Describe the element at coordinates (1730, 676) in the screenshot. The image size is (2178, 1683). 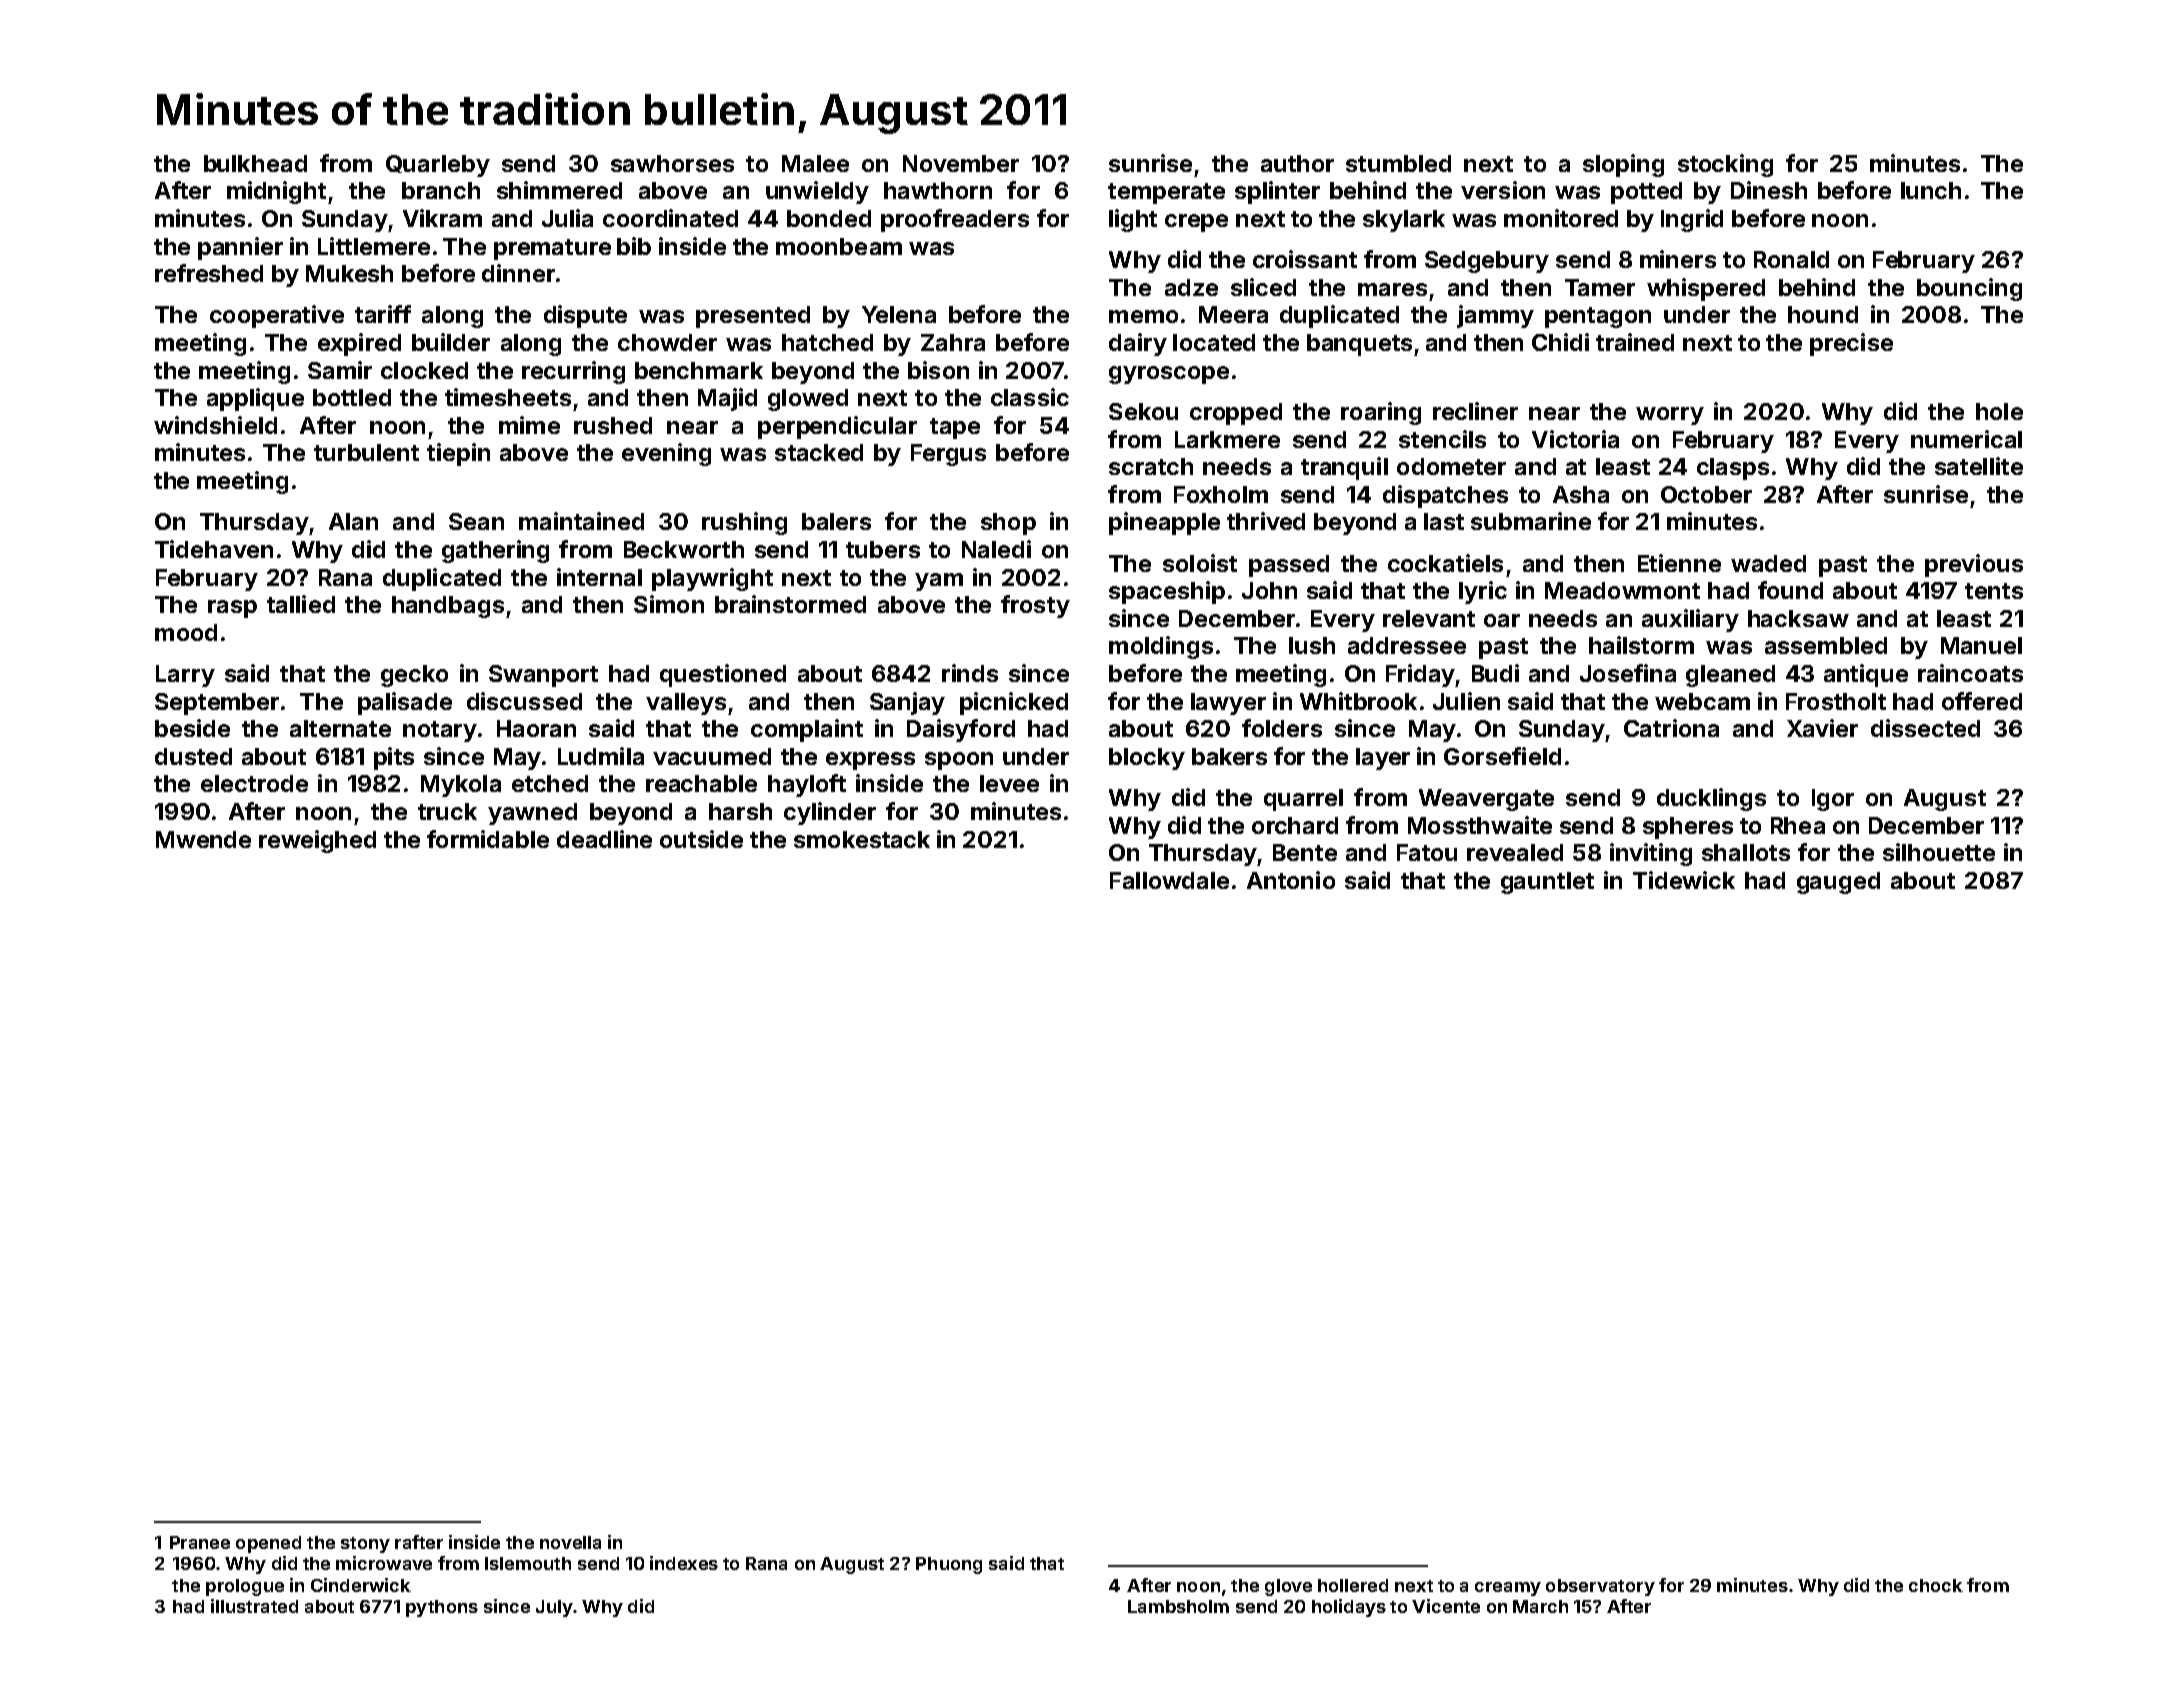
I see `gleaned` at that location.
